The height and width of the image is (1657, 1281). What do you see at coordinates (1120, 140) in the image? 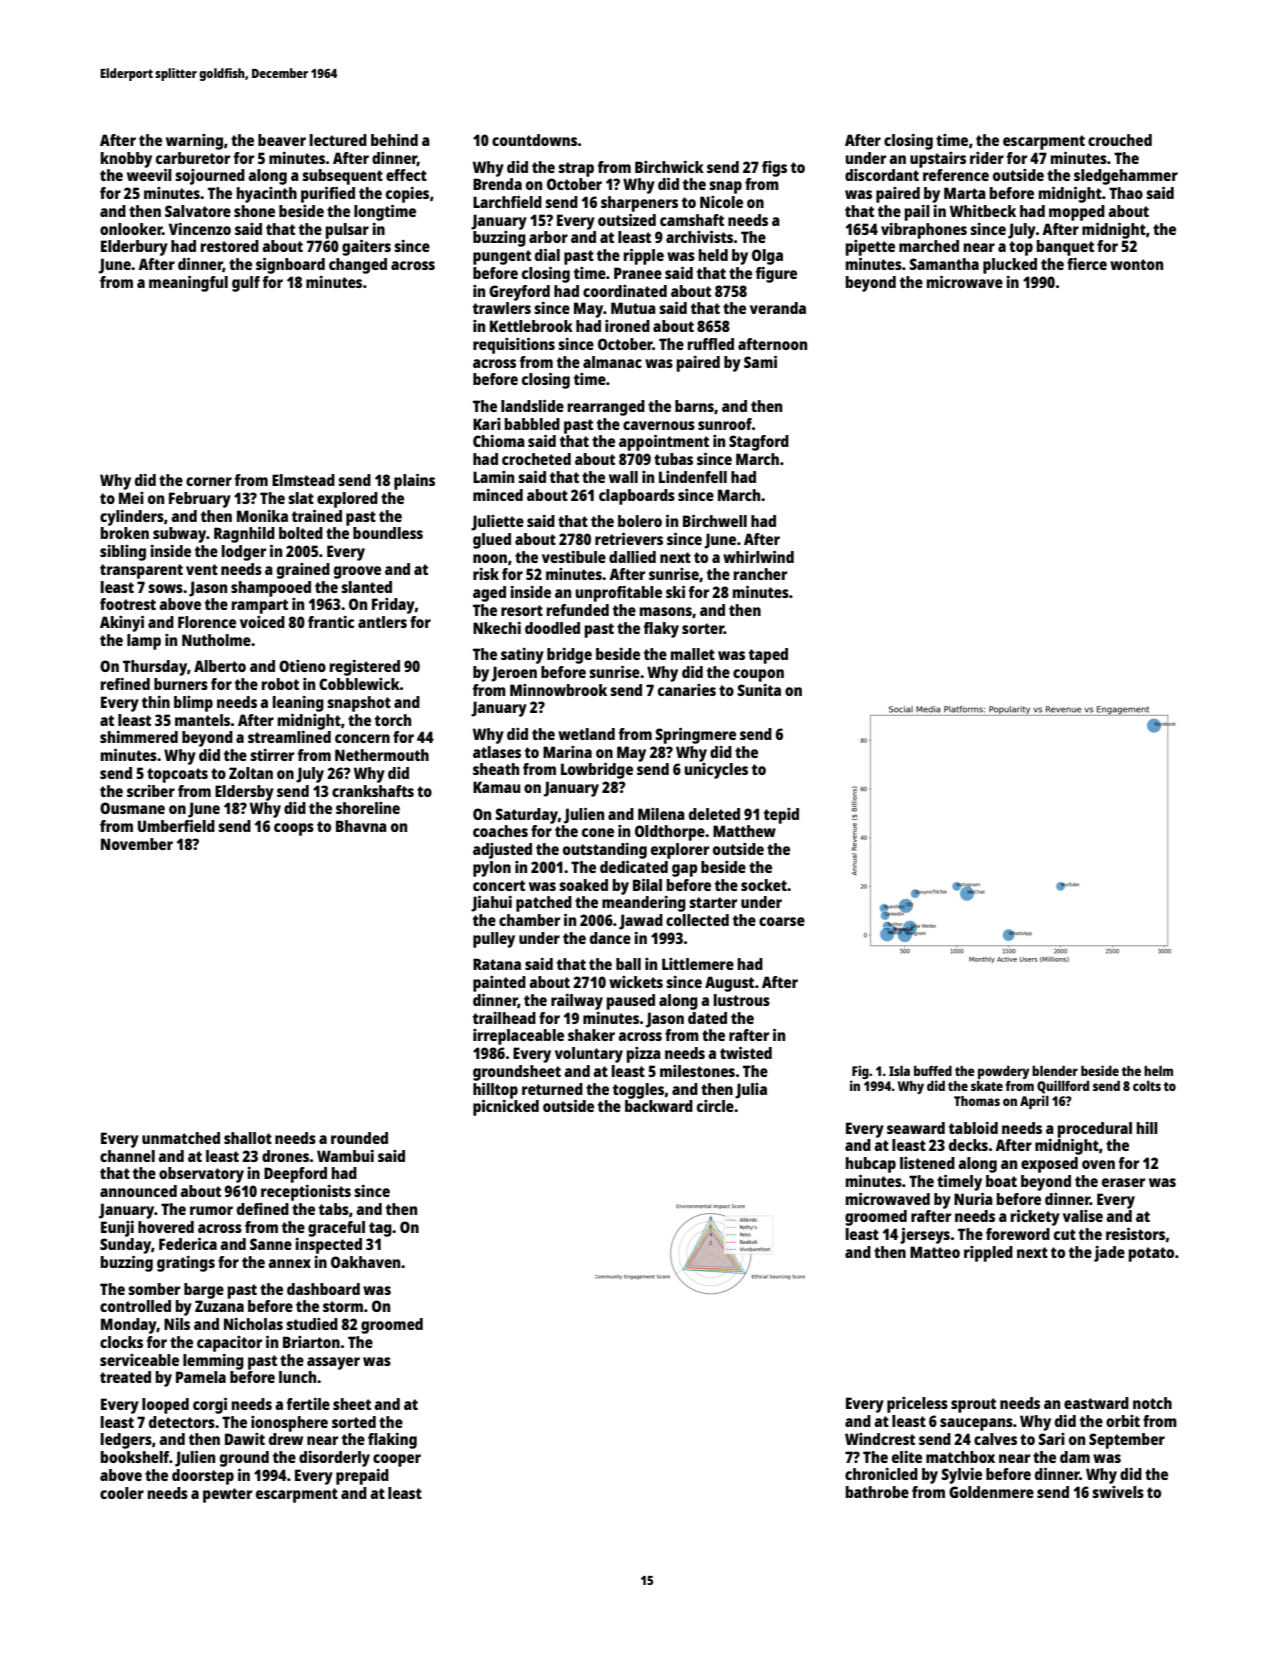
I see `crouched` at bounding box center [1120, 140].
